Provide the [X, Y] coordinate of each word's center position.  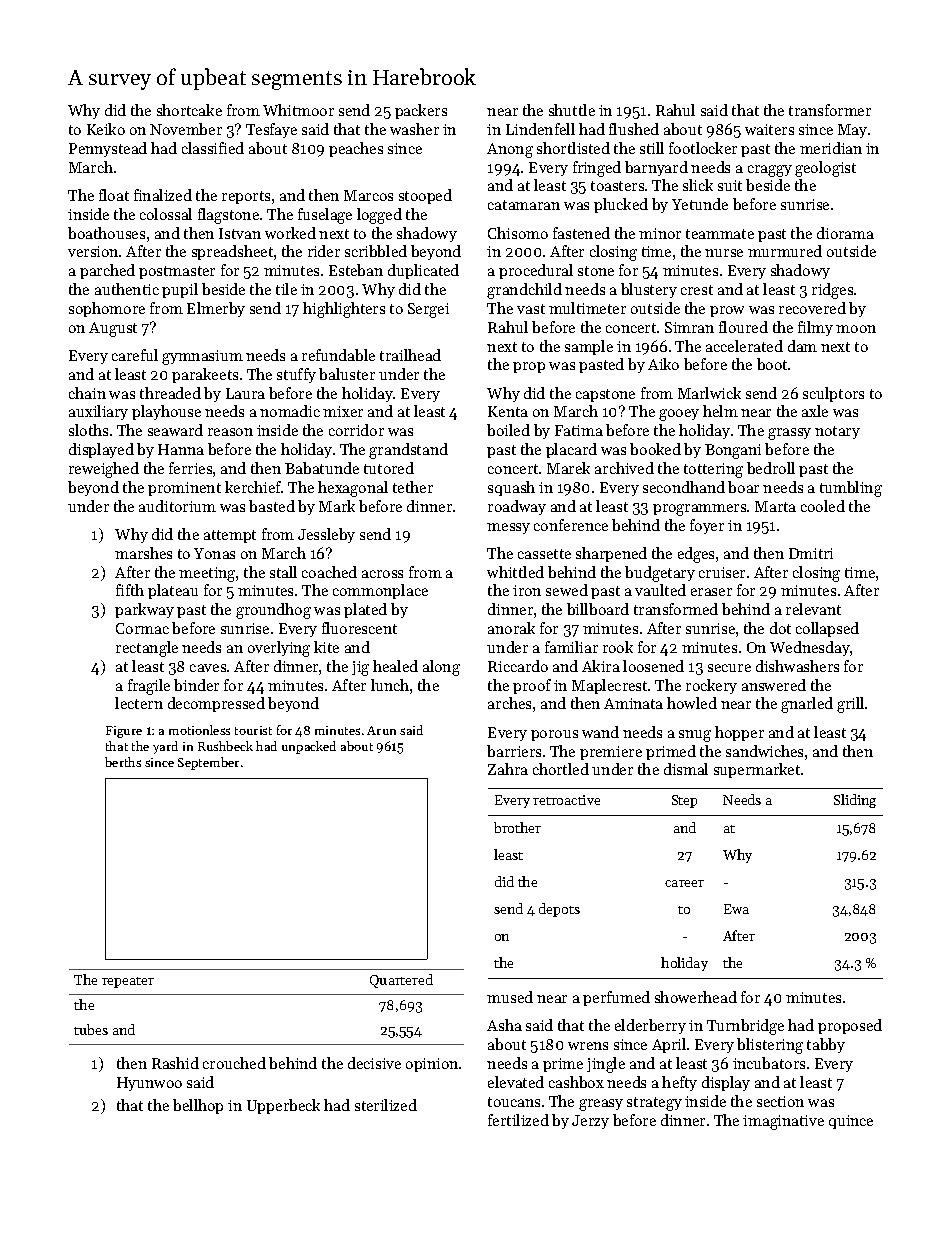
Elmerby [216, 309]
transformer [830, 110]
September [208, 763]
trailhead [410, 355]
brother [517, 827]
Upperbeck [283, 1106]
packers [421, 111]
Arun [381, 730]
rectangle [147, 649]
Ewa [736, 909]
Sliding [855, 801]
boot [772, 364]
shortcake [189, 110]
